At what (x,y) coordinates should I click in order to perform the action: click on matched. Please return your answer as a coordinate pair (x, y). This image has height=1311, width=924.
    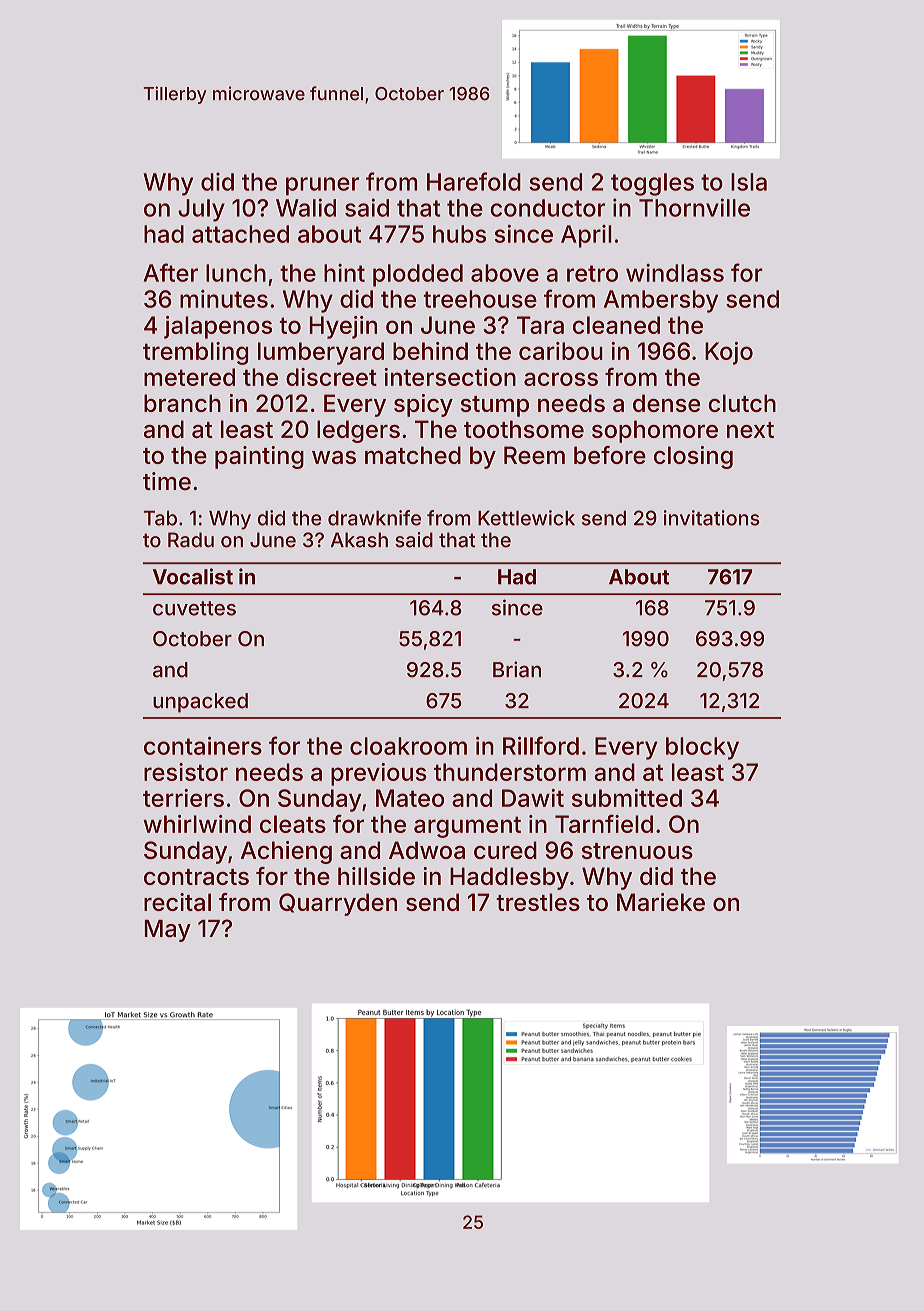
    Looking at the image, I should click on (413, 455).
